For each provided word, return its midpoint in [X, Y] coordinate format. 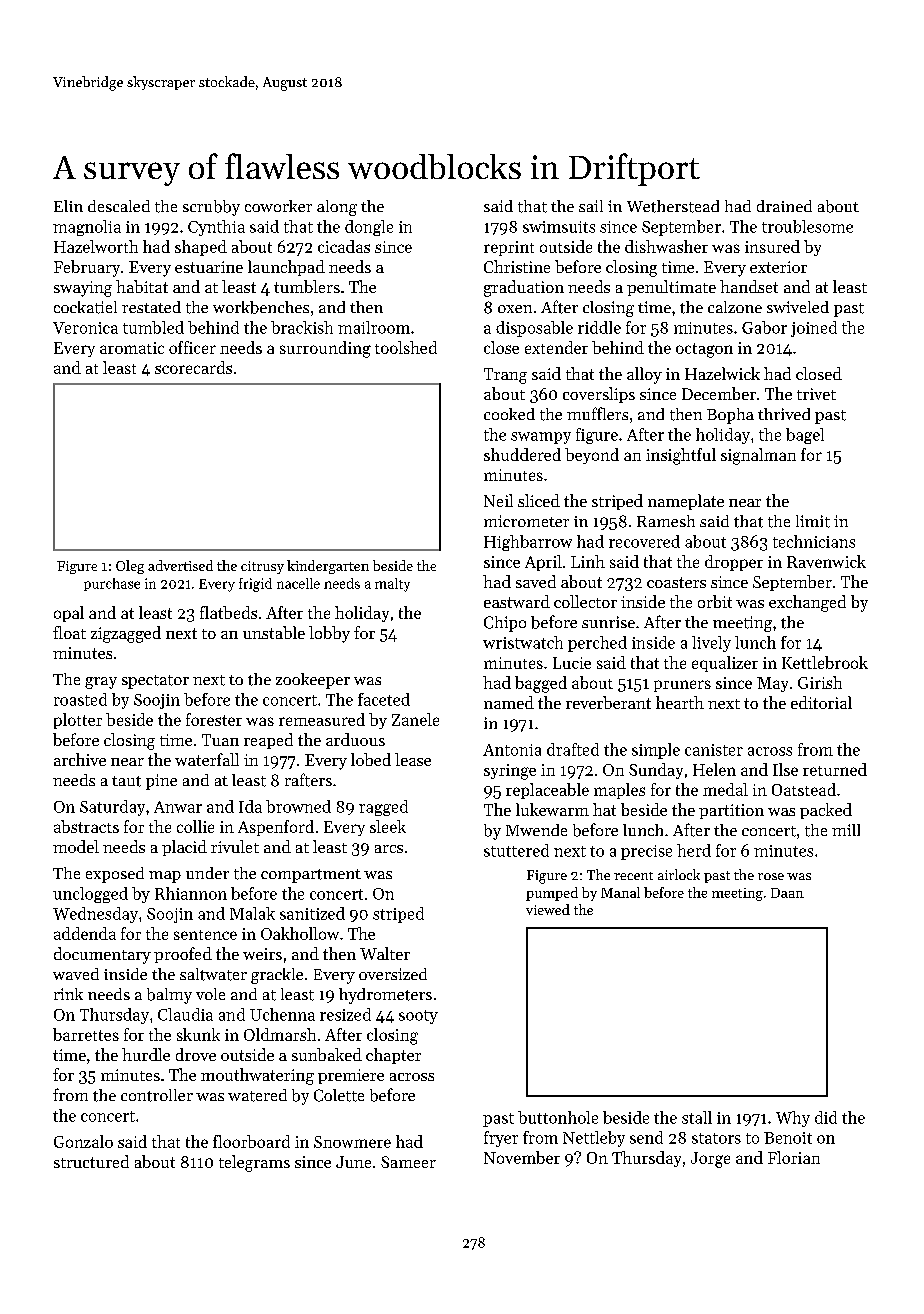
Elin [68, 206]
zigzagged [126, 634]
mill [846, 830]
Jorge [710, 1160]
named [509, 702]
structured [91, 1161]
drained [784, 206]
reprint [509, 248]
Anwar [178, 807]
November [522, 1157]
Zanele [415, 719]
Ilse [785, 769]
